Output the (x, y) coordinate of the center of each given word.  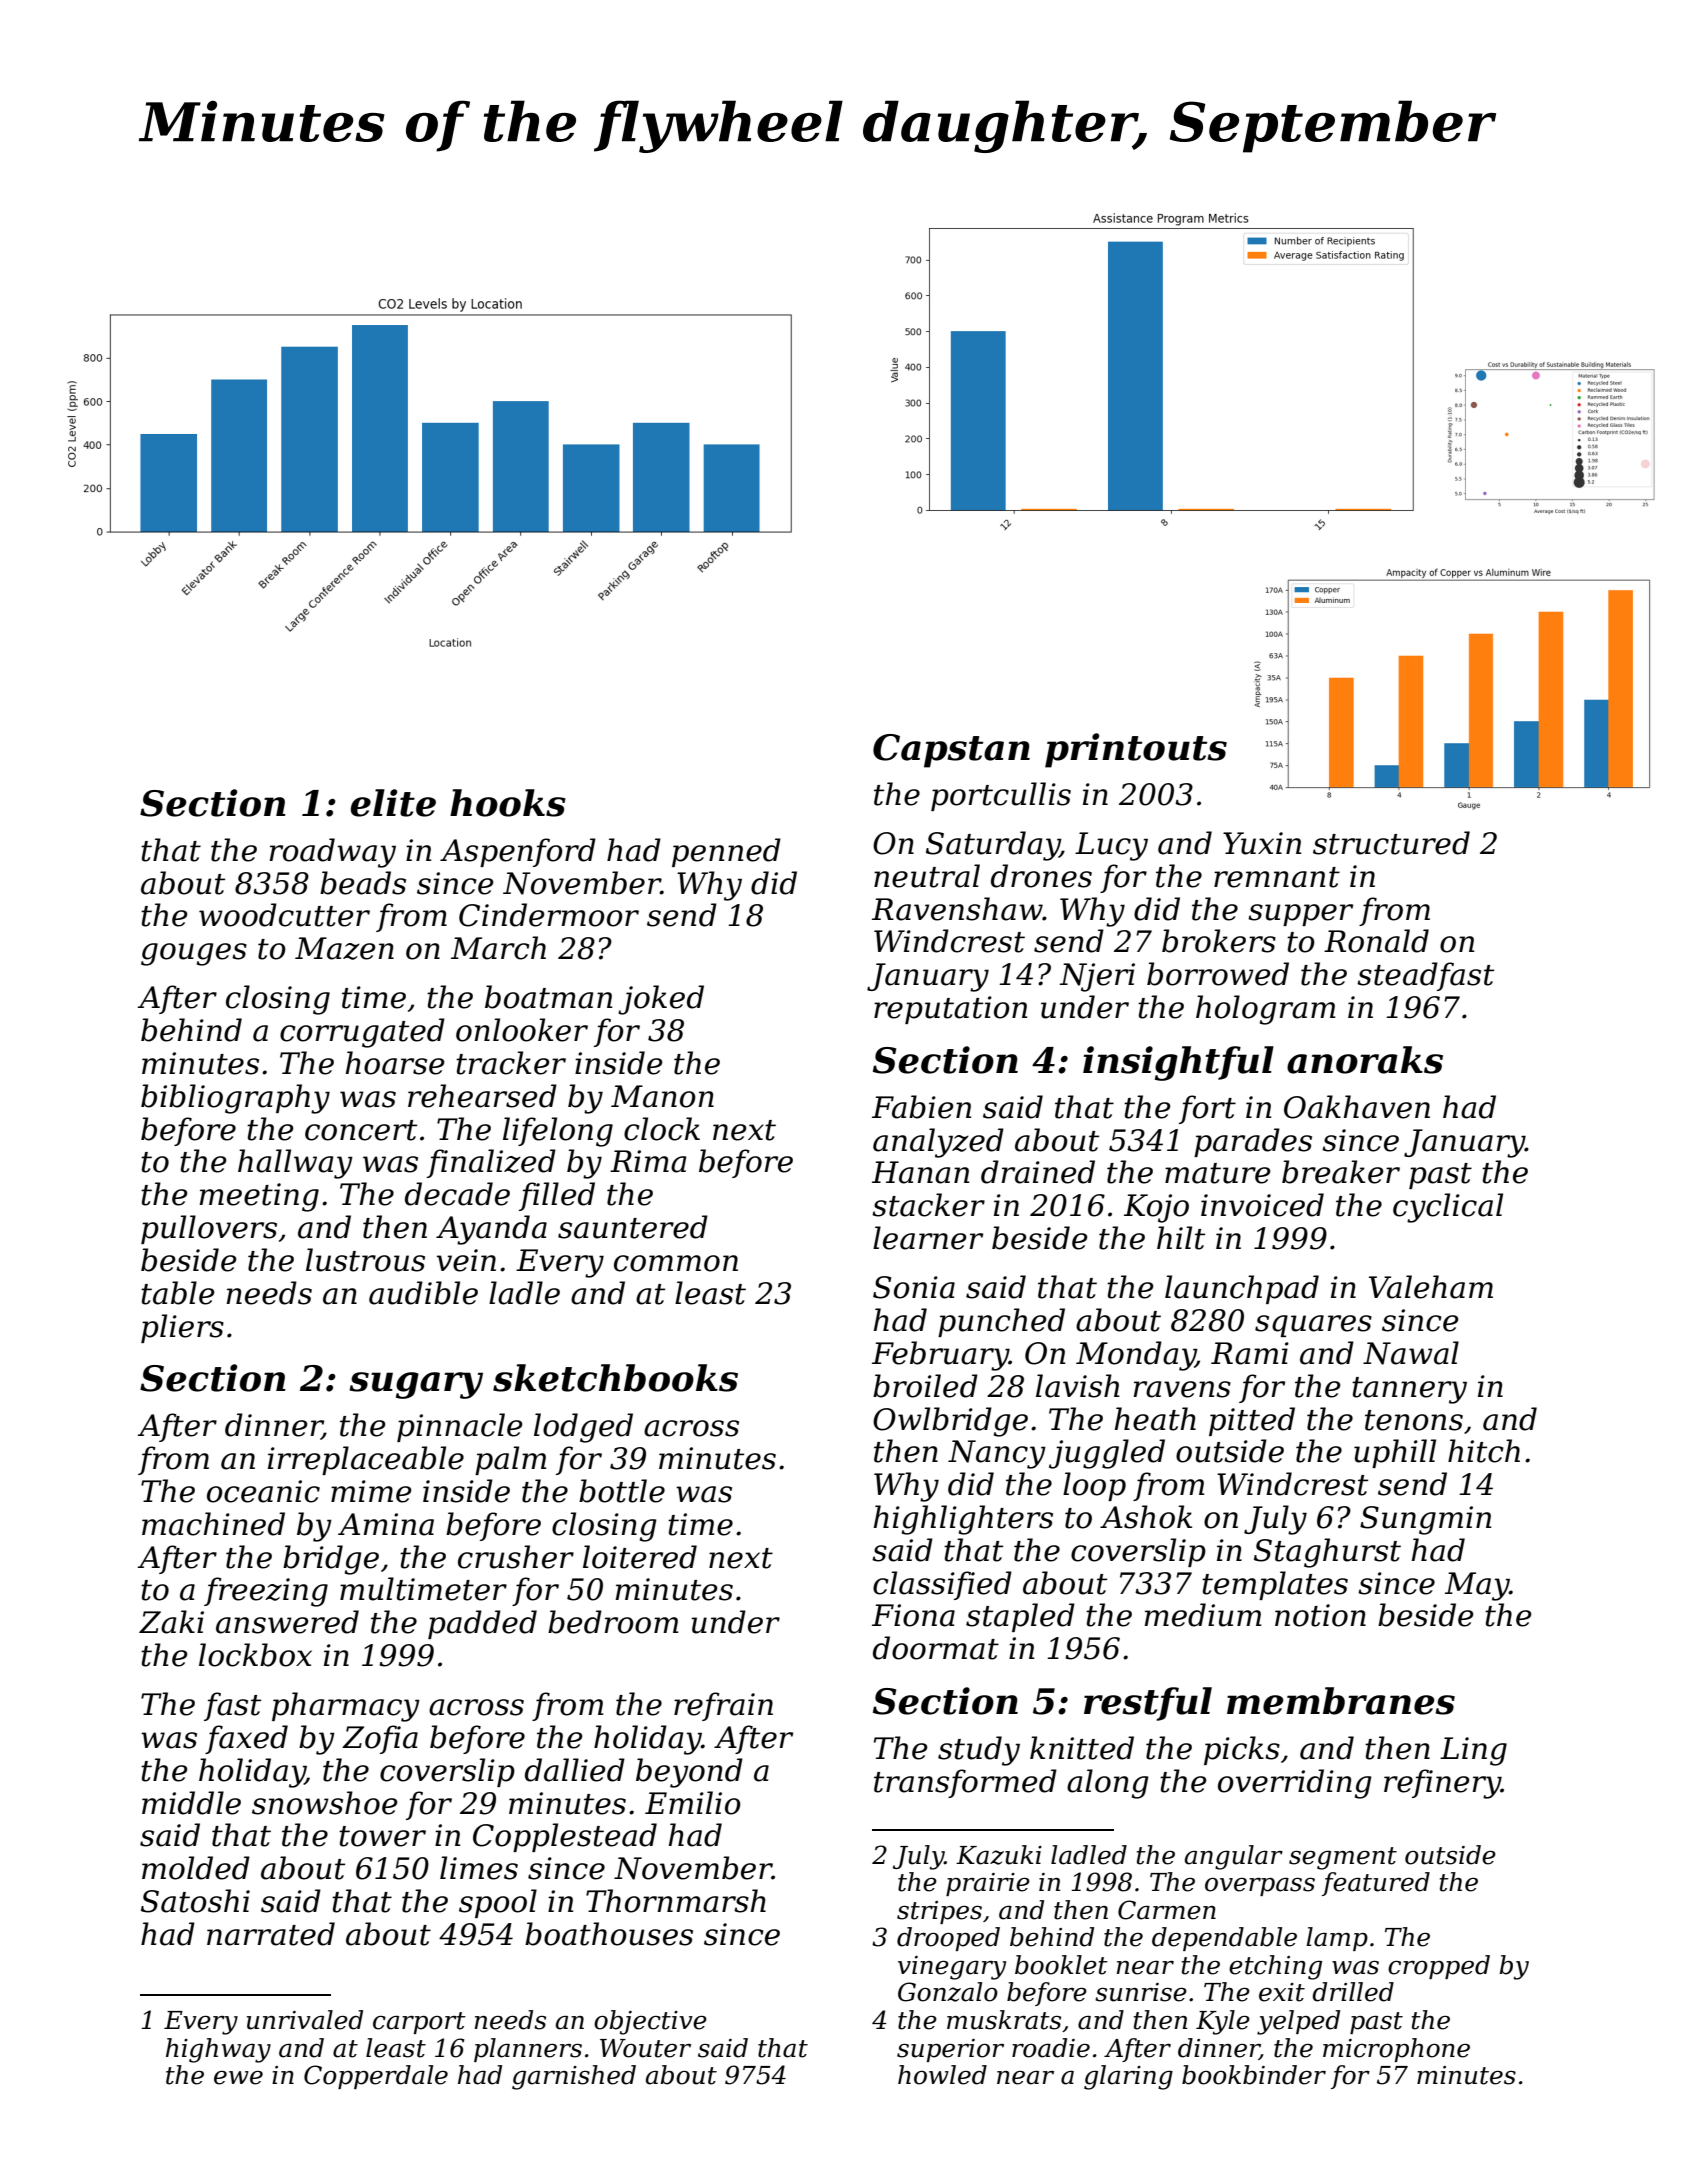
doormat (936, 1648)
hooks (508, 803)
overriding (1295, 1784)
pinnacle (460, 1427)
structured (1391, 843)
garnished (574, 2077)
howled (942, 2075)
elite (393, 803)
